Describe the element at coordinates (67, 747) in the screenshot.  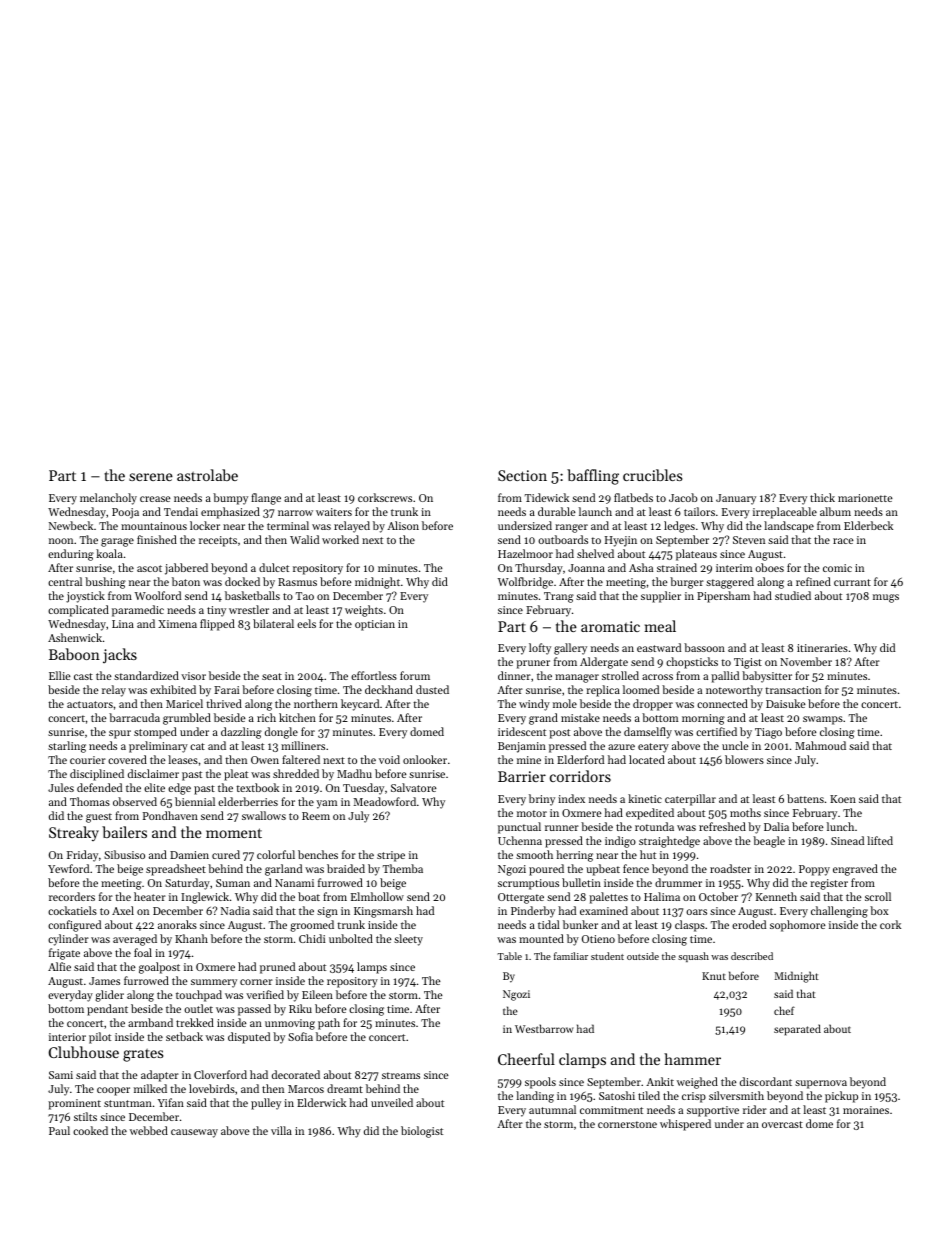
I see `starling` at that location.
